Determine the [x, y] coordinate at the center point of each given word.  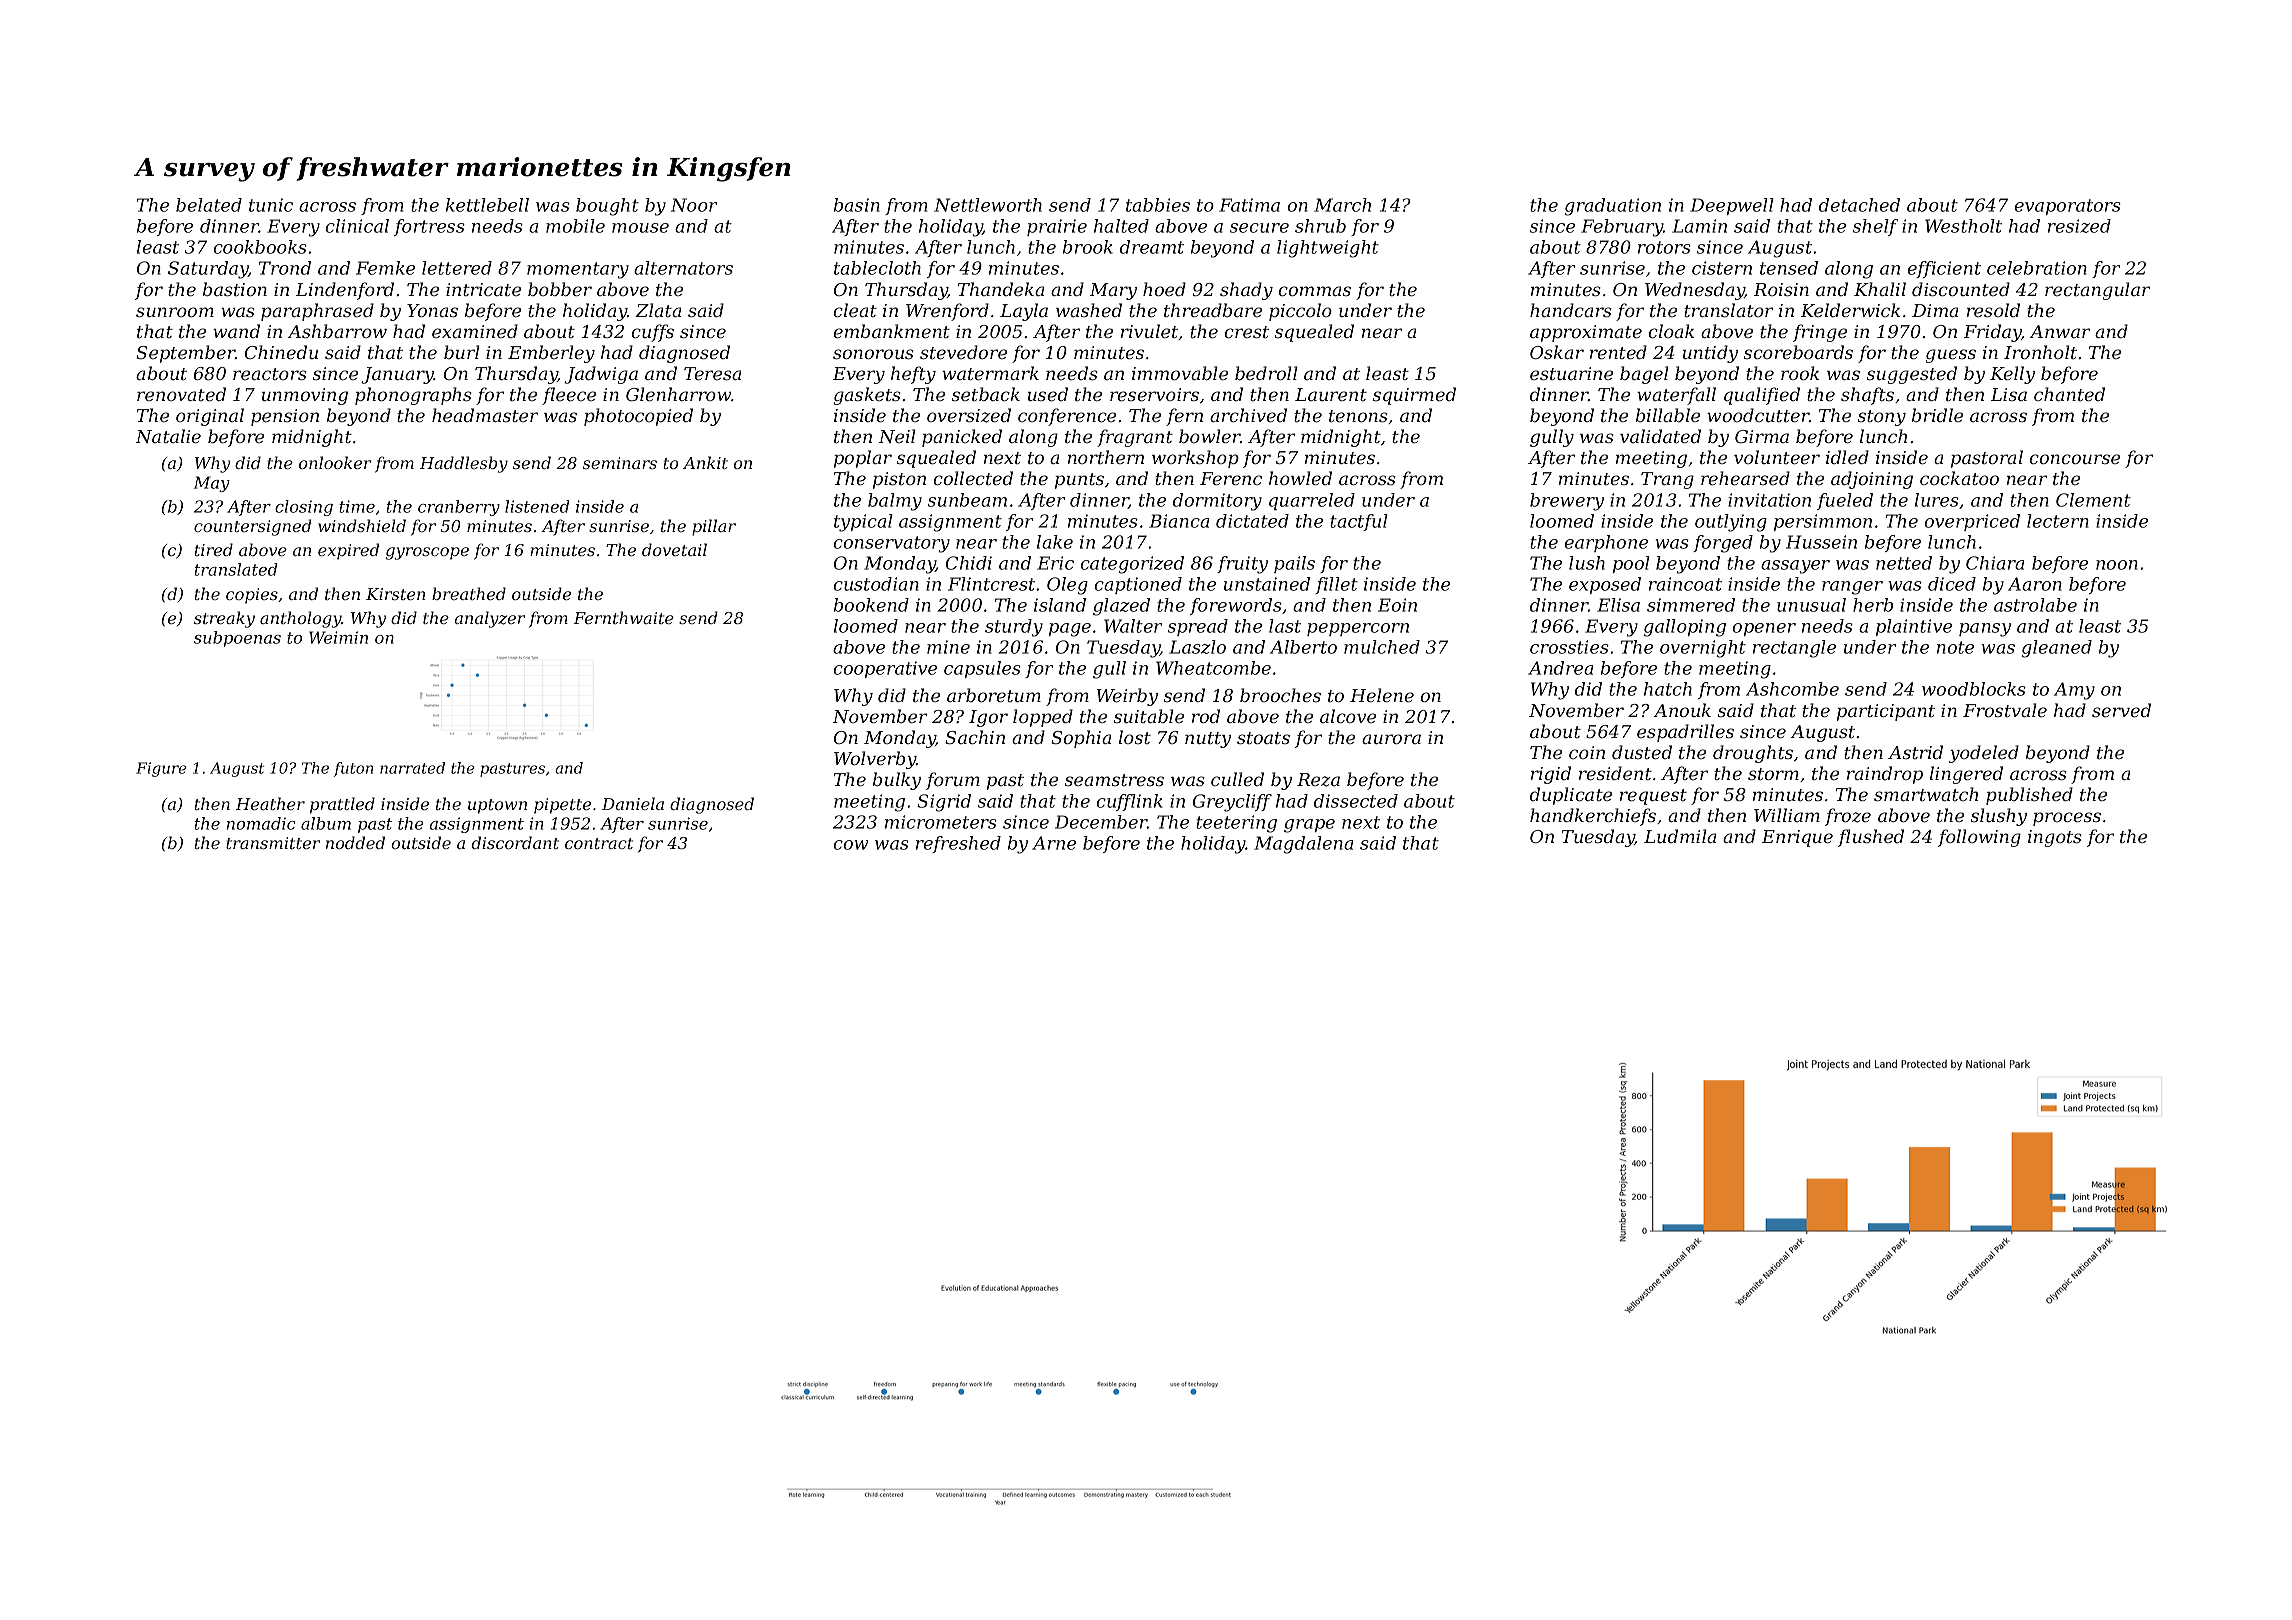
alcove [1348, 716]
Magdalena [1303, 845]
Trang [1667, 480]
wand [236, 331]
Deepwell [1732, 206]
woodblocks [1974, 689]
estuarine [1571, 373]
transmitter [273, 843]
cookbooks [260, 247]
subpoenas [237, 639]
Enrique [1797, 838]
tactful [1359, 522]
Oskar [1557, 352]
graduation [1612, 207]
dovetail [674, 549]
